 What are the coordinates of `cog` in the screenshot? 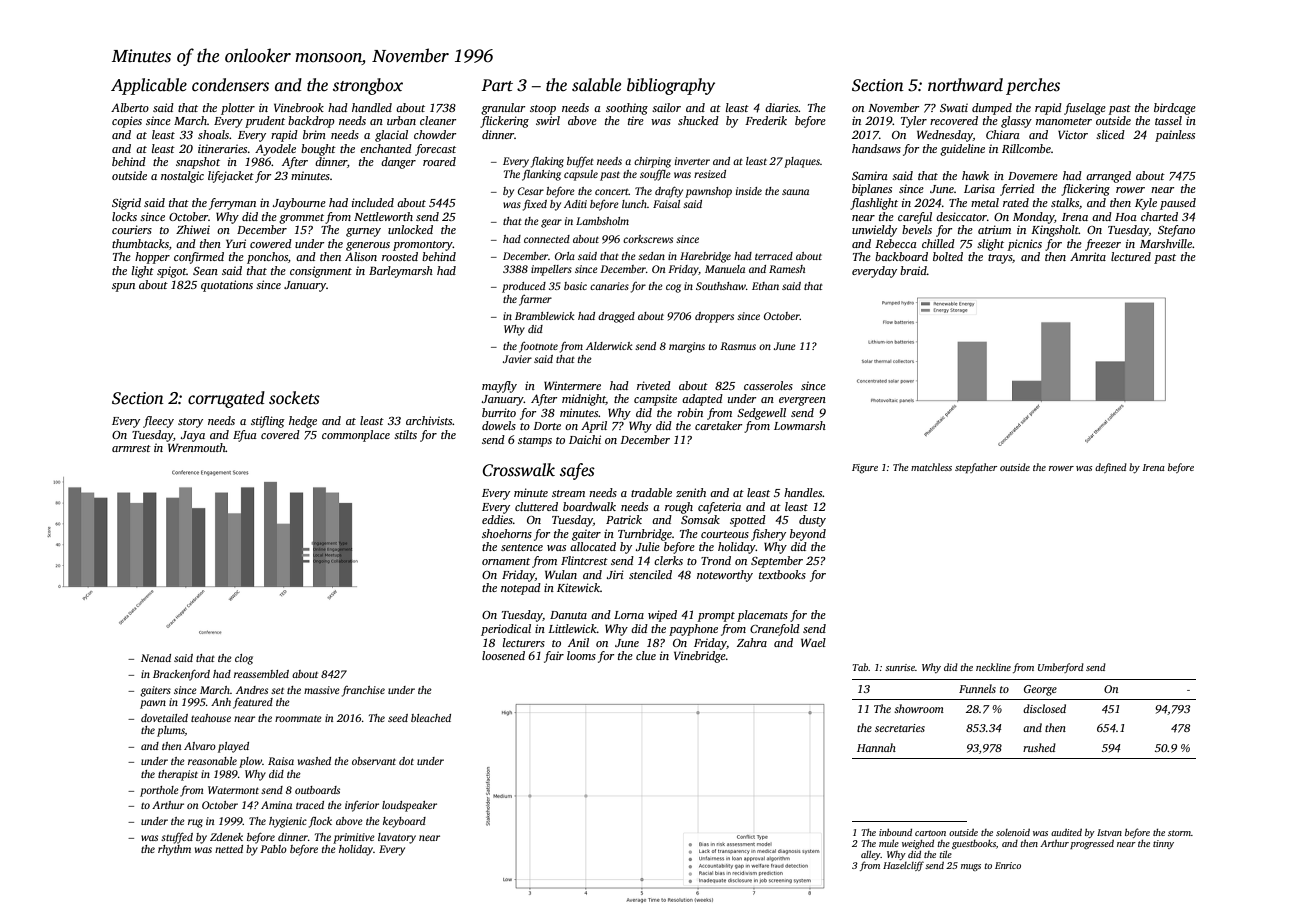 It's located at (673, 288).
